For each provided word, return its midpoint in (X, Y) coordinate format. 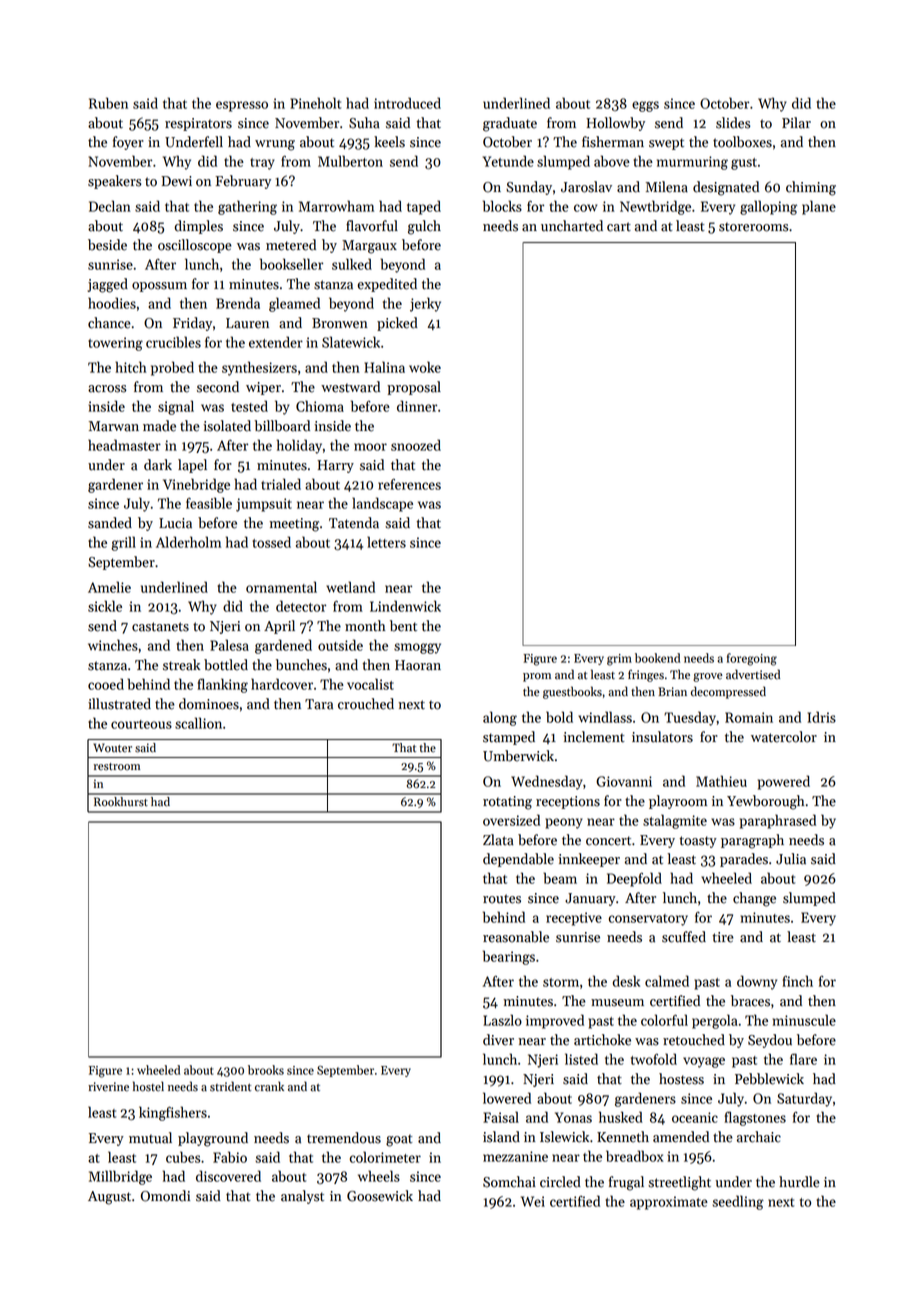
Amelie (109, 587)
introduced (407, 103)
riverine (108, 1087)
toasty (698, 842)
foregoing (752, 659)
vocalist (370, 684)
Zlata (498, 840)
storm (561, 982)
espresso (242, 106)
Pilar (796, 123)
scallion (198, 723)
